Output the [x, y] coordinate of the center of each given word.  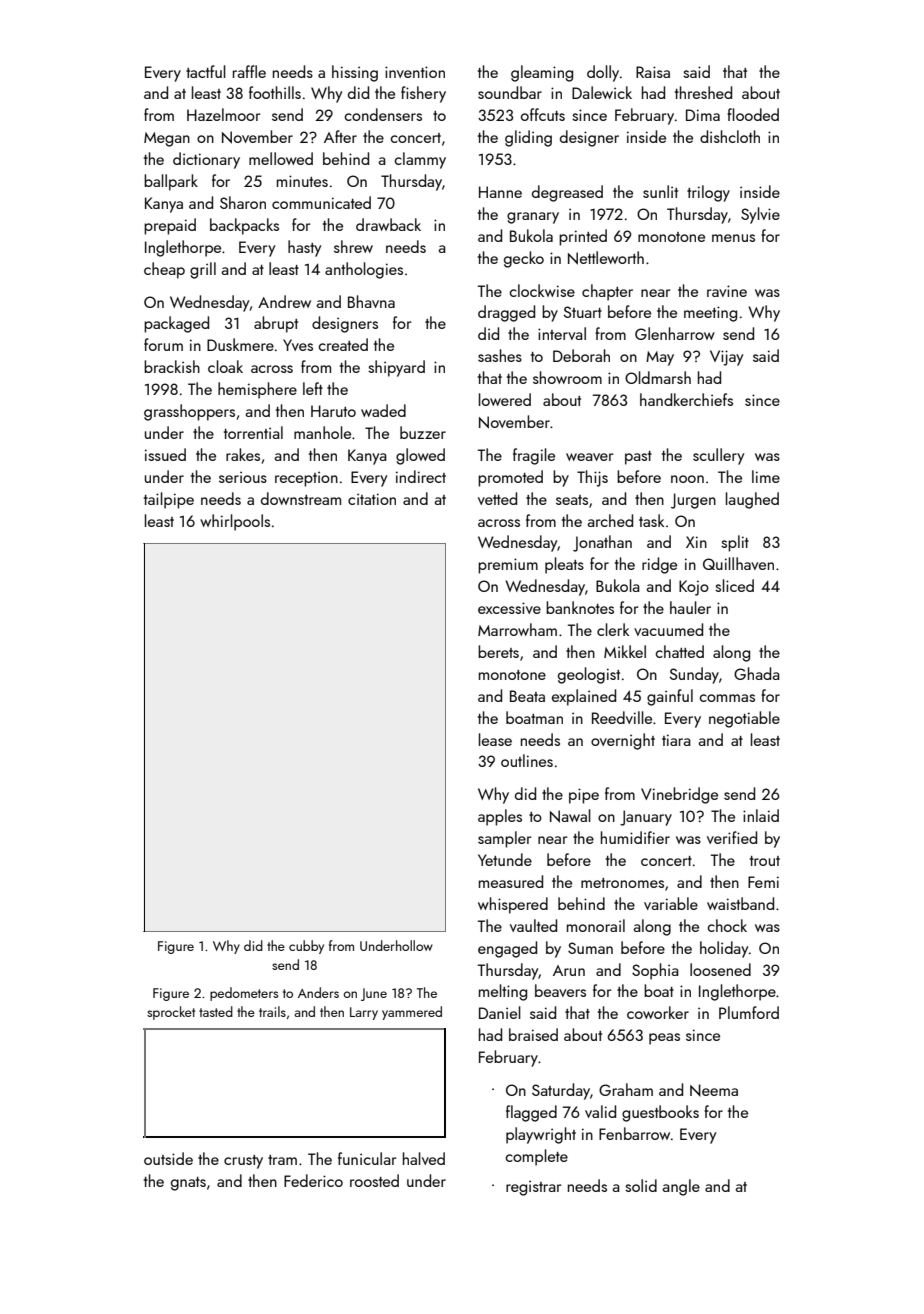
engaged [507, 949]
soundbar [510, 92]
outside [168, 1158]
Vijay [726, 358]
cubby [306, 947]
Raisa [653, 72]
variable [671, 903]
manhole [322, 432]
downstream [301, 498]
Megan [167, 139]
